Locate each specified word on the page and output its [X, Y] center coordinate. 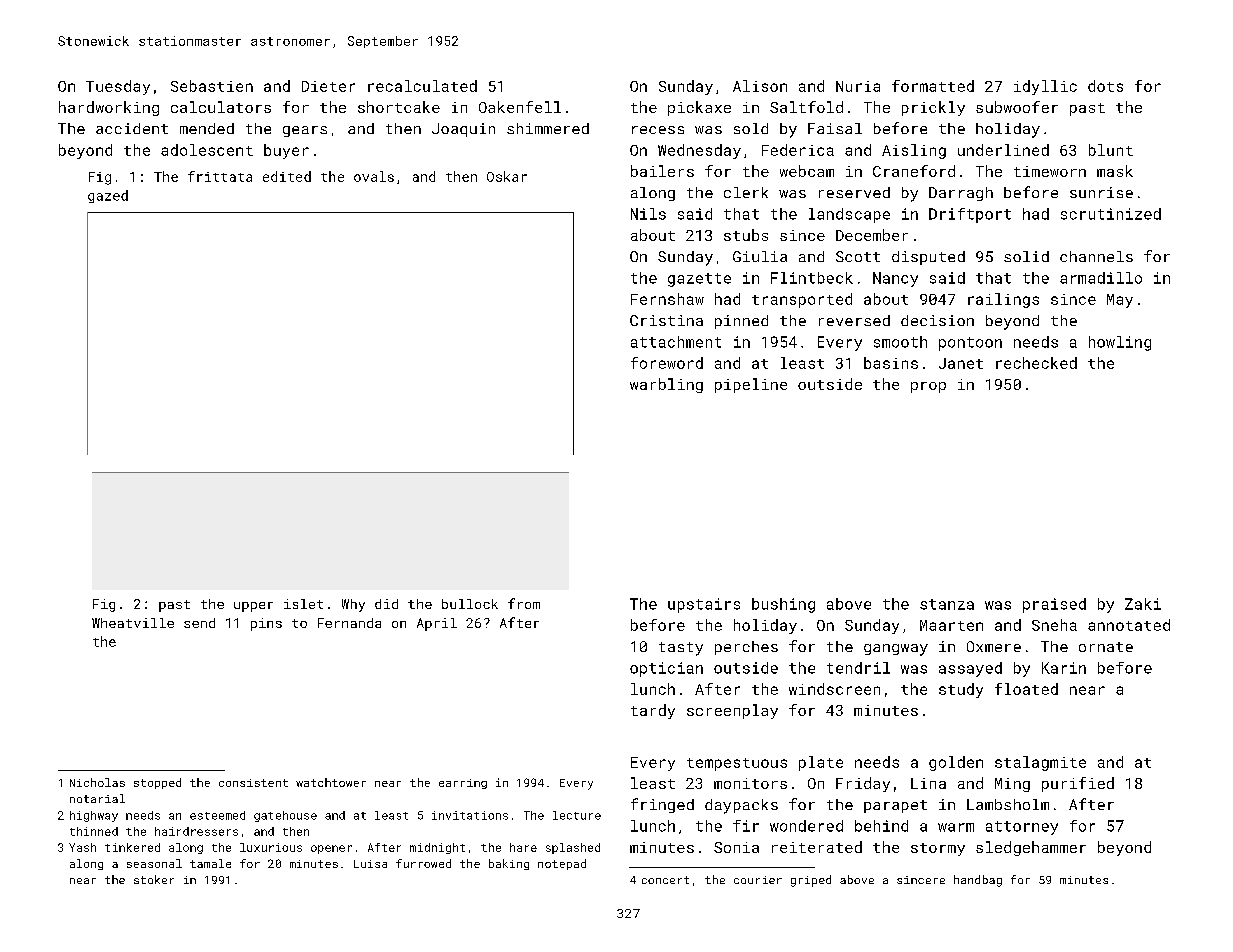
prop [928, 387]
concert [665, 880]
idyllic [1045, 87]
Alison [760, 86]
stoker [154, 879]
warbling [666, 385]
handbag [978, 881]
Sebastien [212, 86]
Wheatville [133, 623]
